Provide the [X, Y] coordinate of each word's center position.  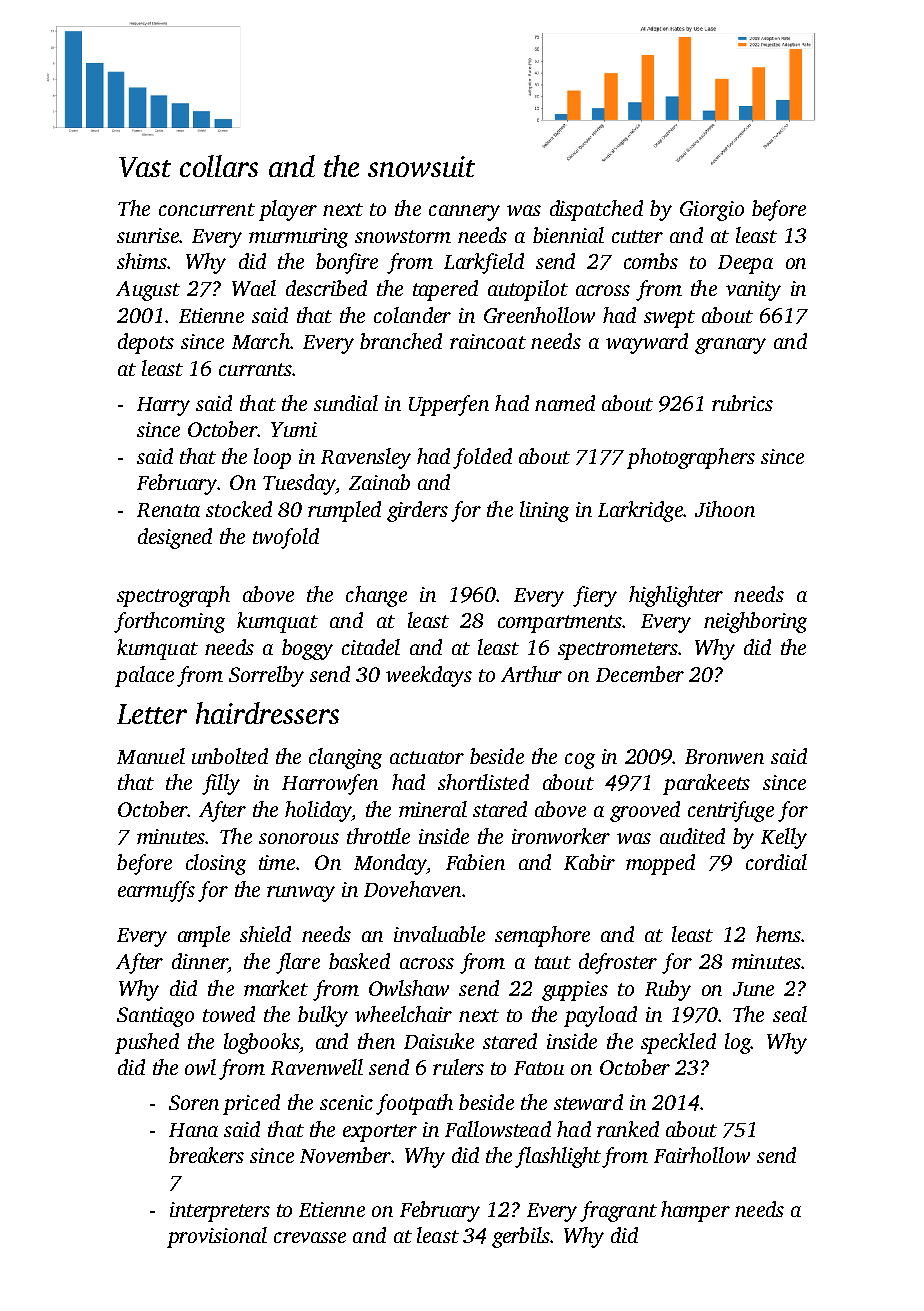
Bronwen [724, 756]
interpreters [220, 1212]
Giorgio [712, 211]
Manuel [151, 756]
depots [146, 343]
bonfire [347, 263]
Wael [254, 288]
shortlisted [483, 782]
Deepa [745, 264]
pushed [147, 1043]
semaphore [542, 936]
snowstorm [403, 236]
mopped [660, 864]
